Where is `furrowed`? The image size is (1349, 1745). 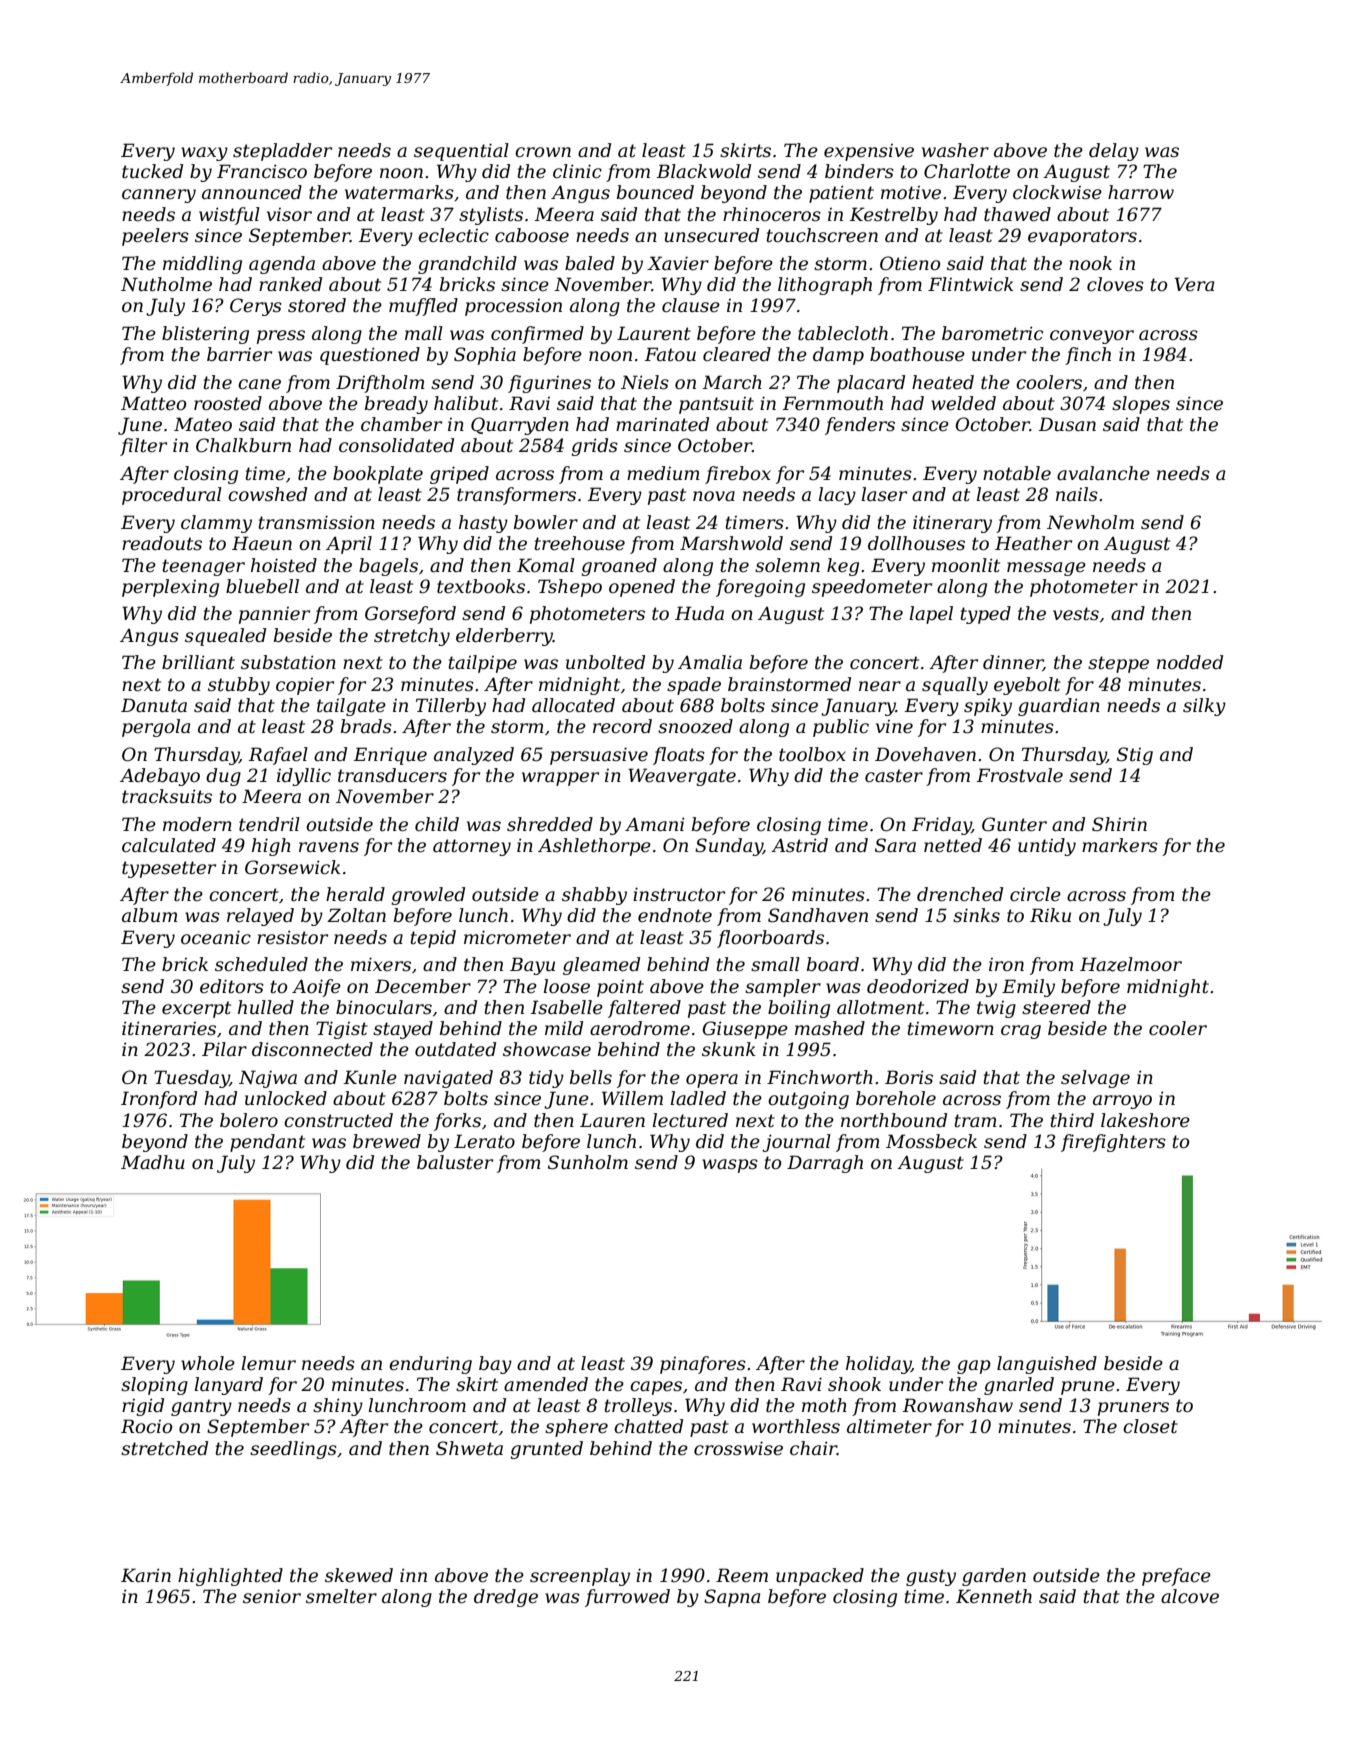
furrowed is located at coordinates (627, 1598).
